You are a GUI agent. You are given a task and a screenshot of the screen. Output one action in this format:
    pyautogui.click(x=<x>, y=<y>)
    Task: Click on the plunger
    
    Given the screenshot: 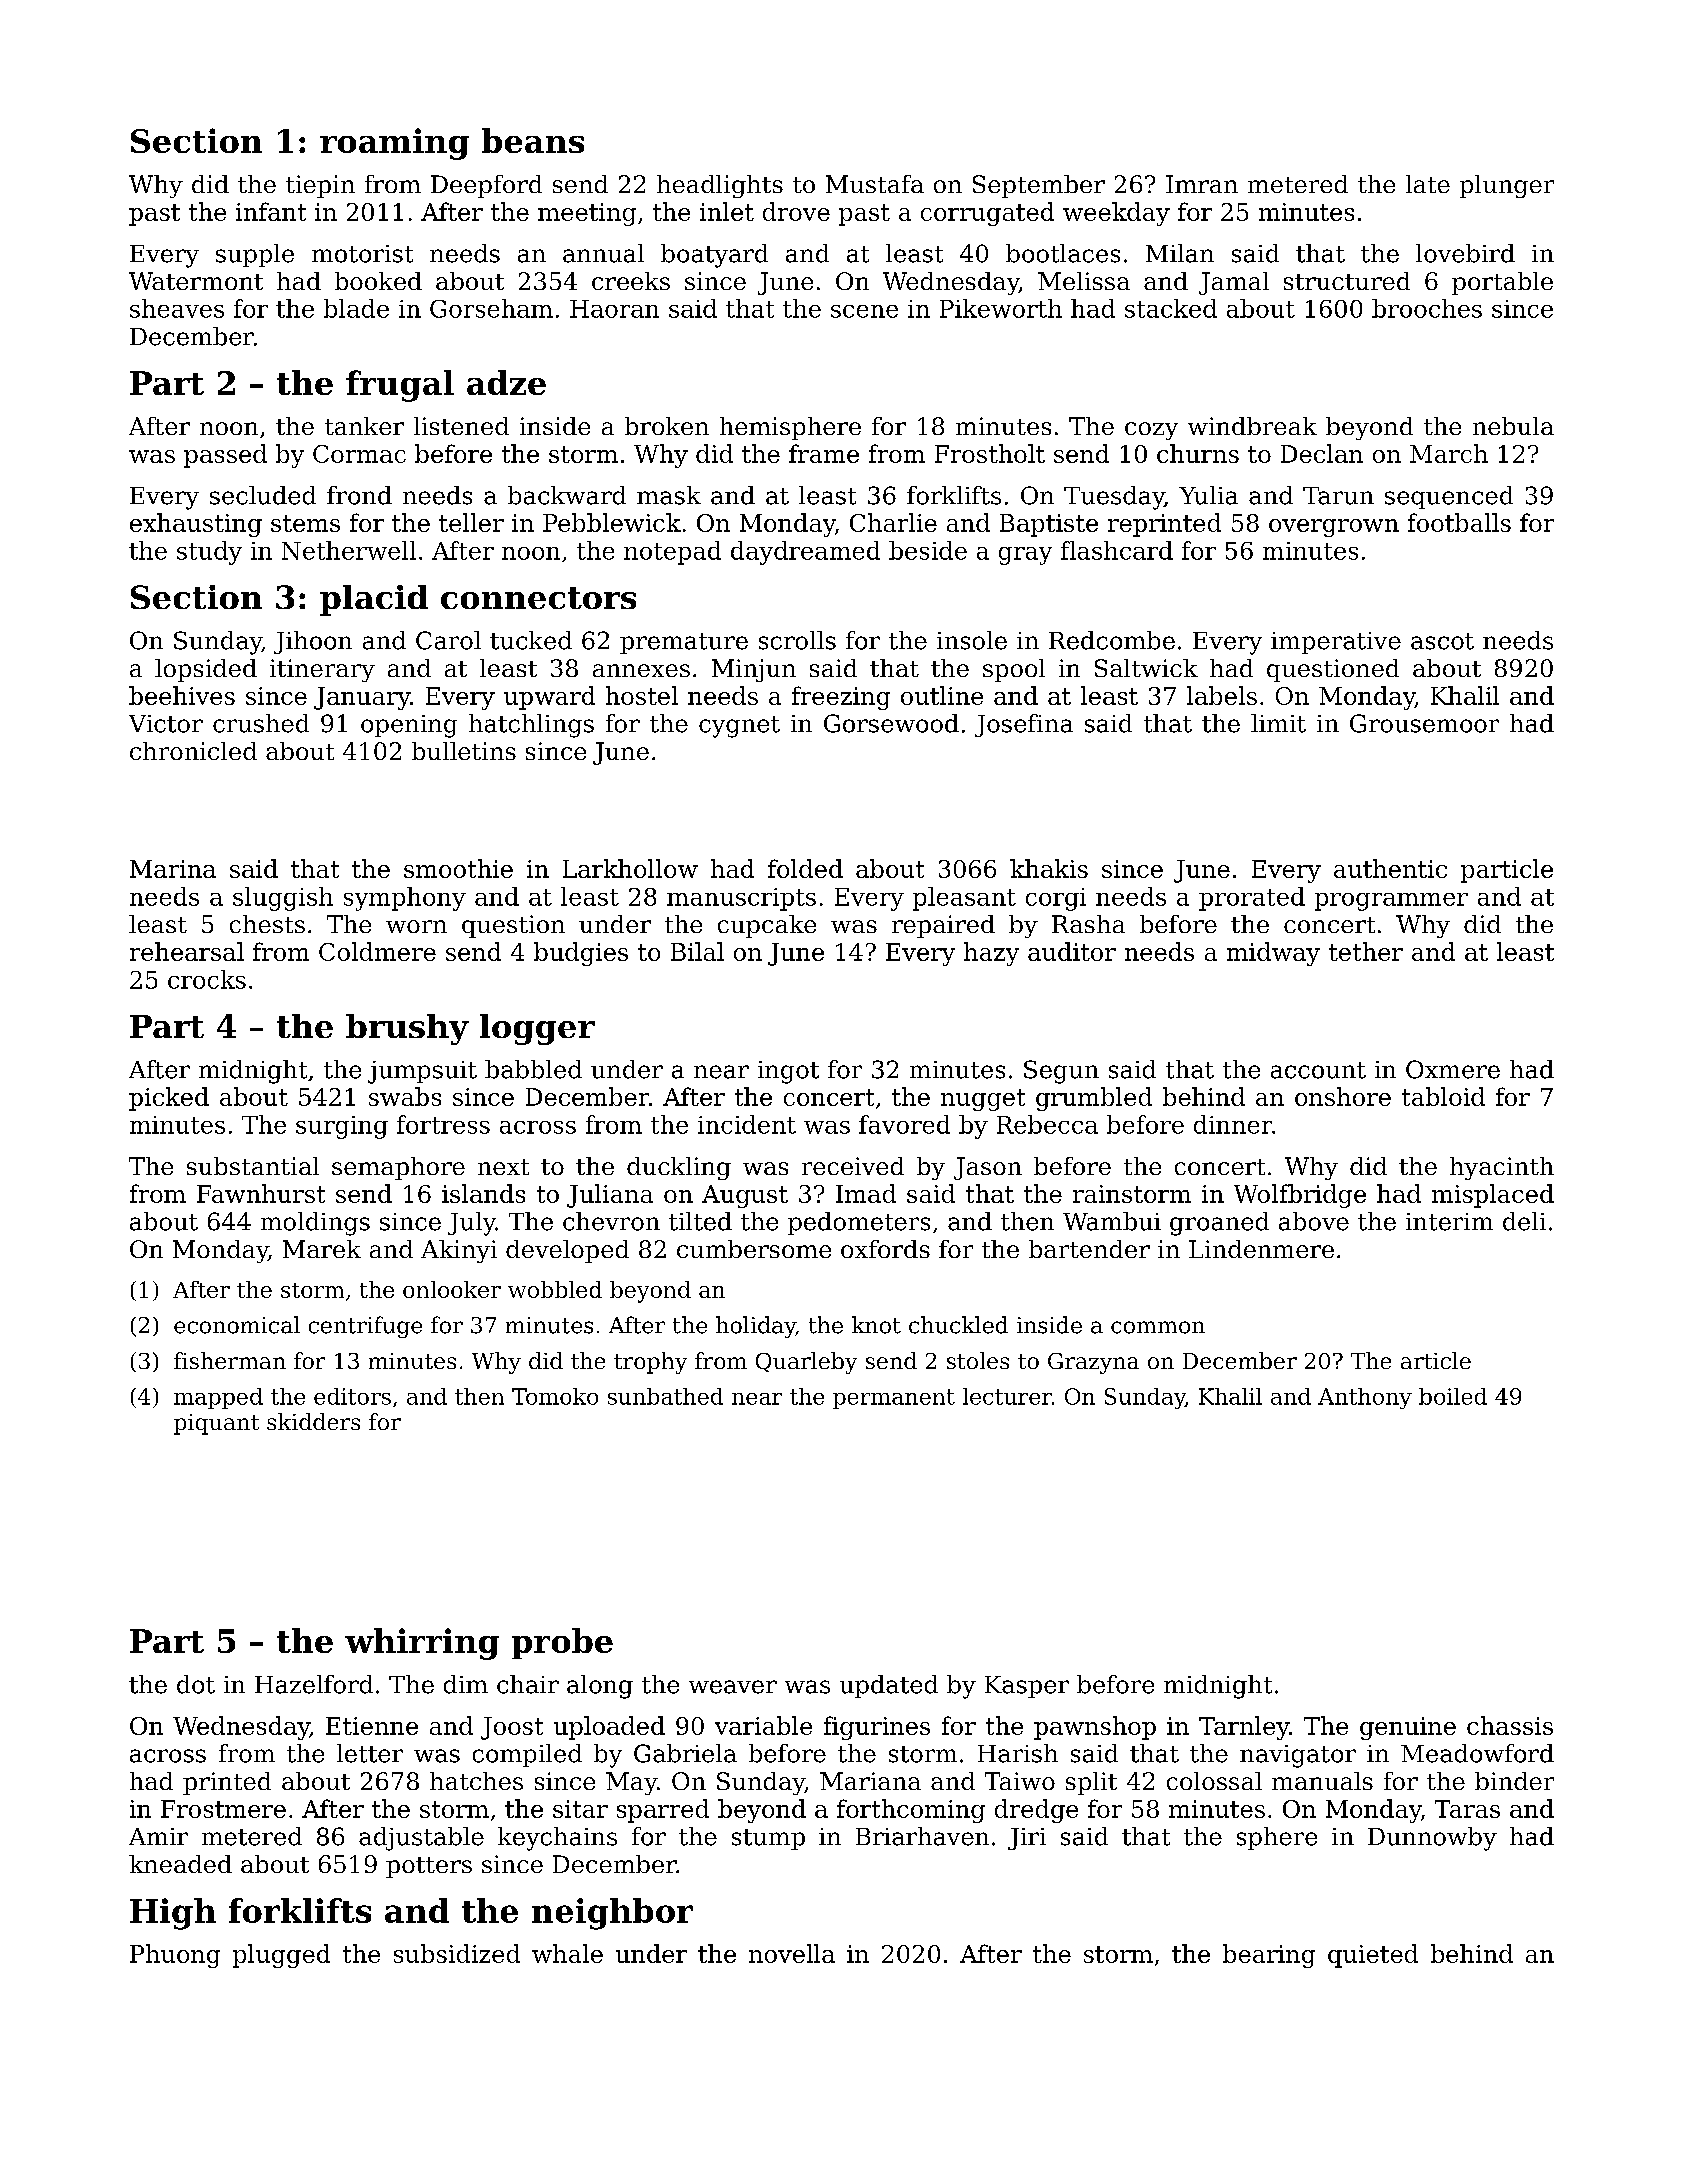 What is the action you would take?
    pyautogui.click(x=1507, y=186)
